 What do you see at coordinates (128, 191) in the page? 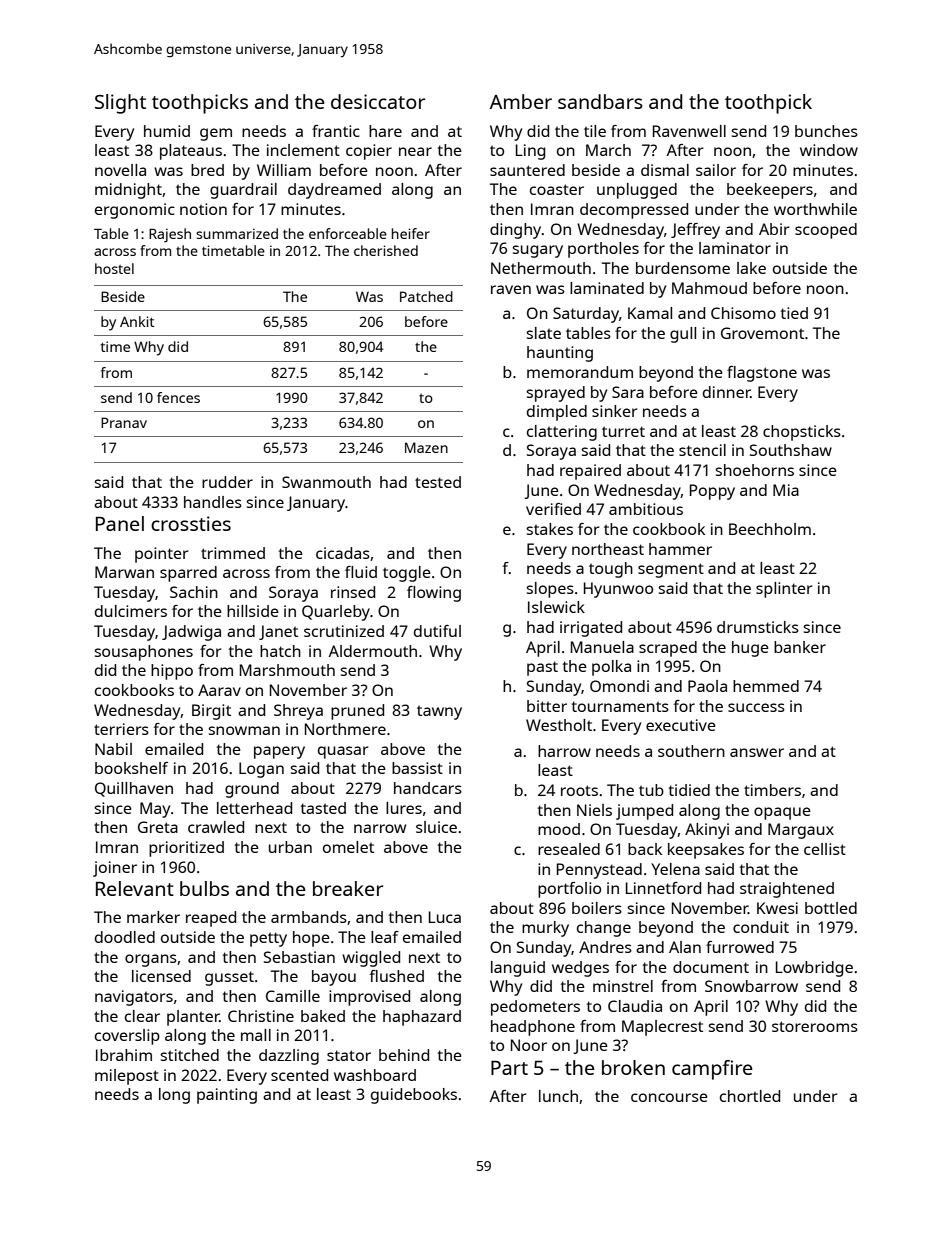
I see `midnight` at bounding box center [128, 191].
